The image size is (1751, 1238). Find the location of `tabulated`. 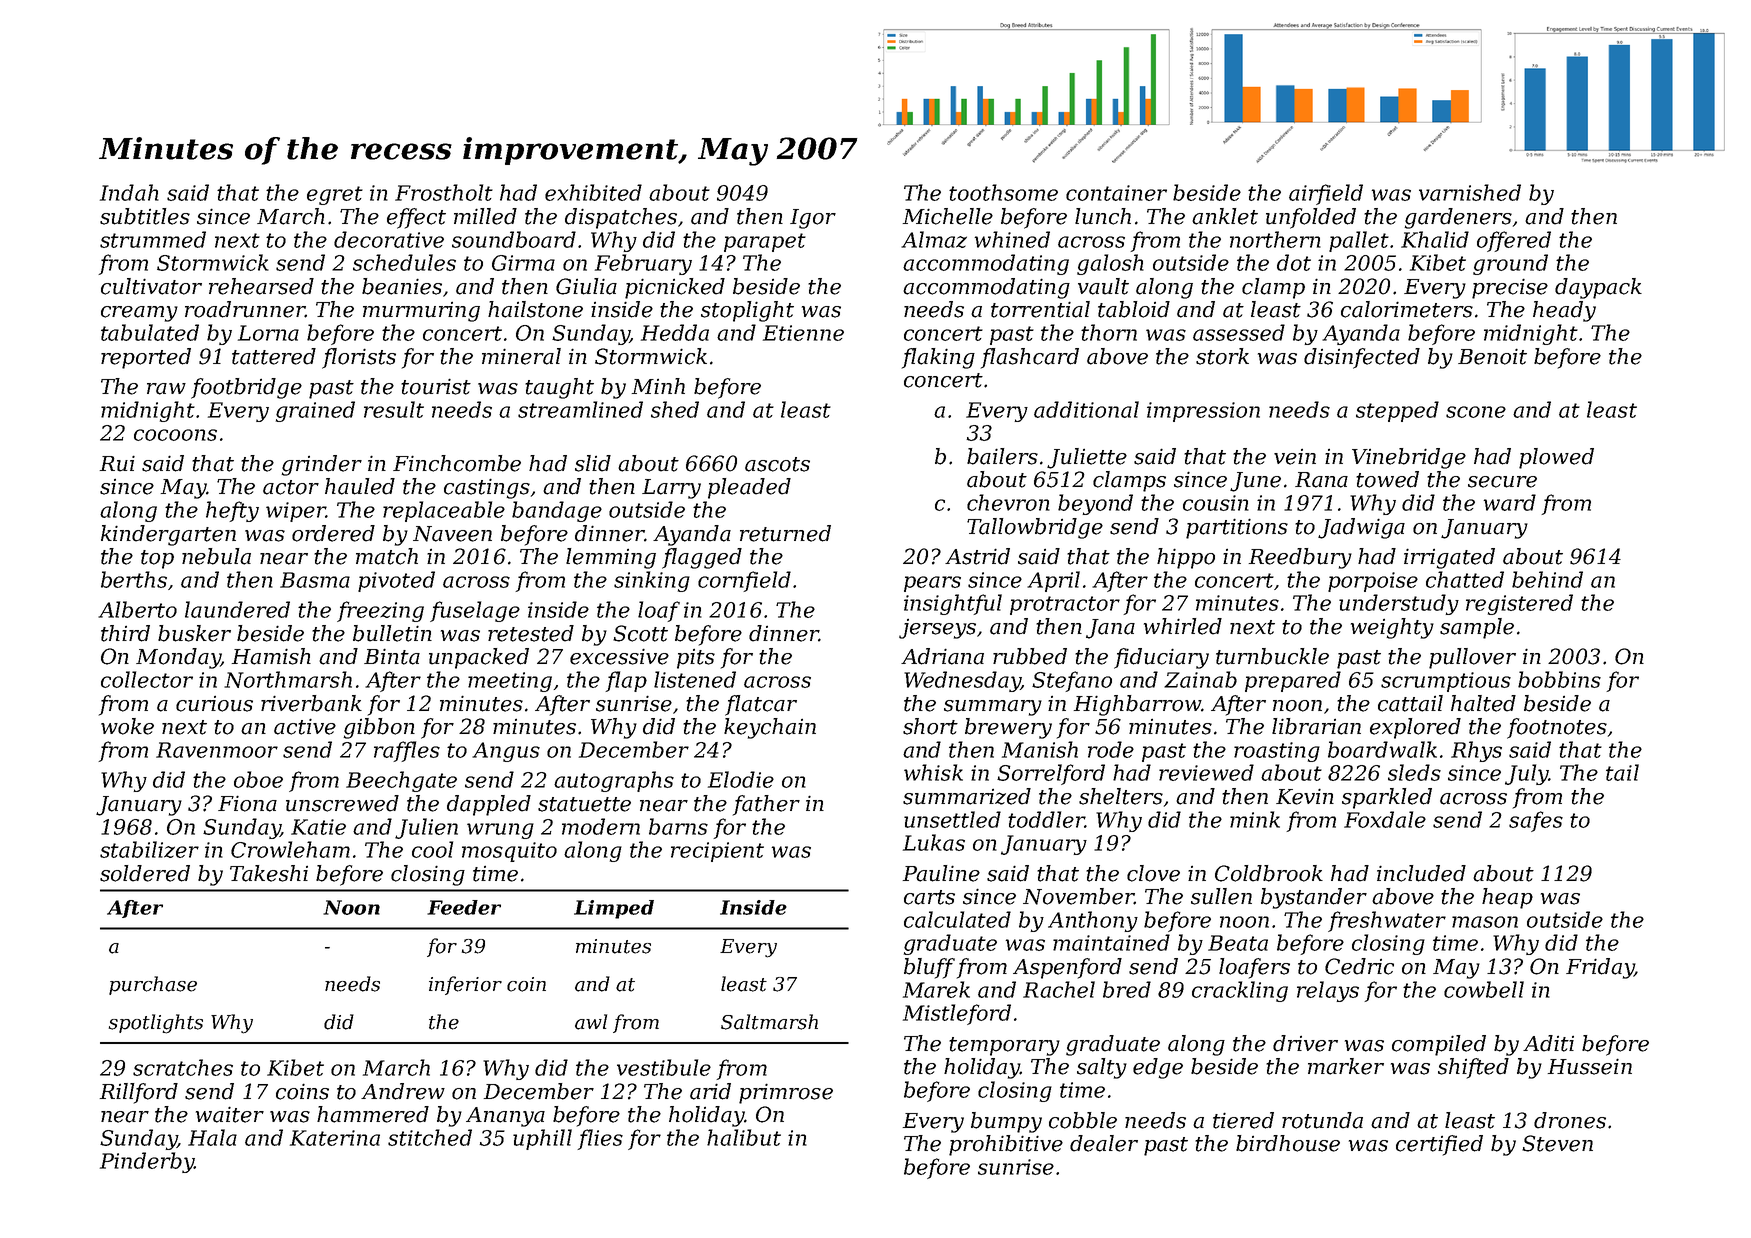

tabulated is located at coordinates (150, 332).
